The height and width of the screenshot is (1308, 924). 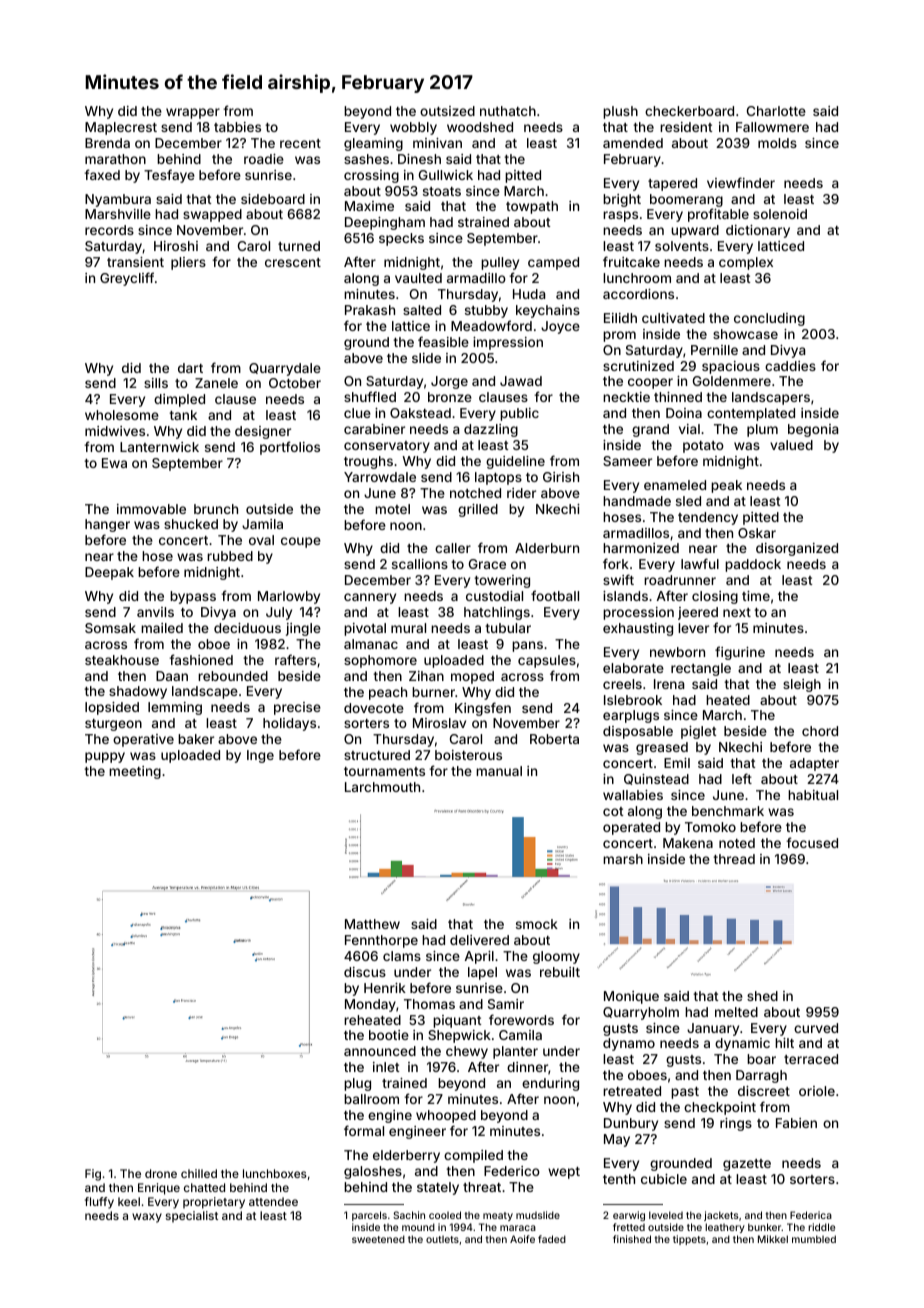 I want to click on waxy, so click(x=147, y=1218).
